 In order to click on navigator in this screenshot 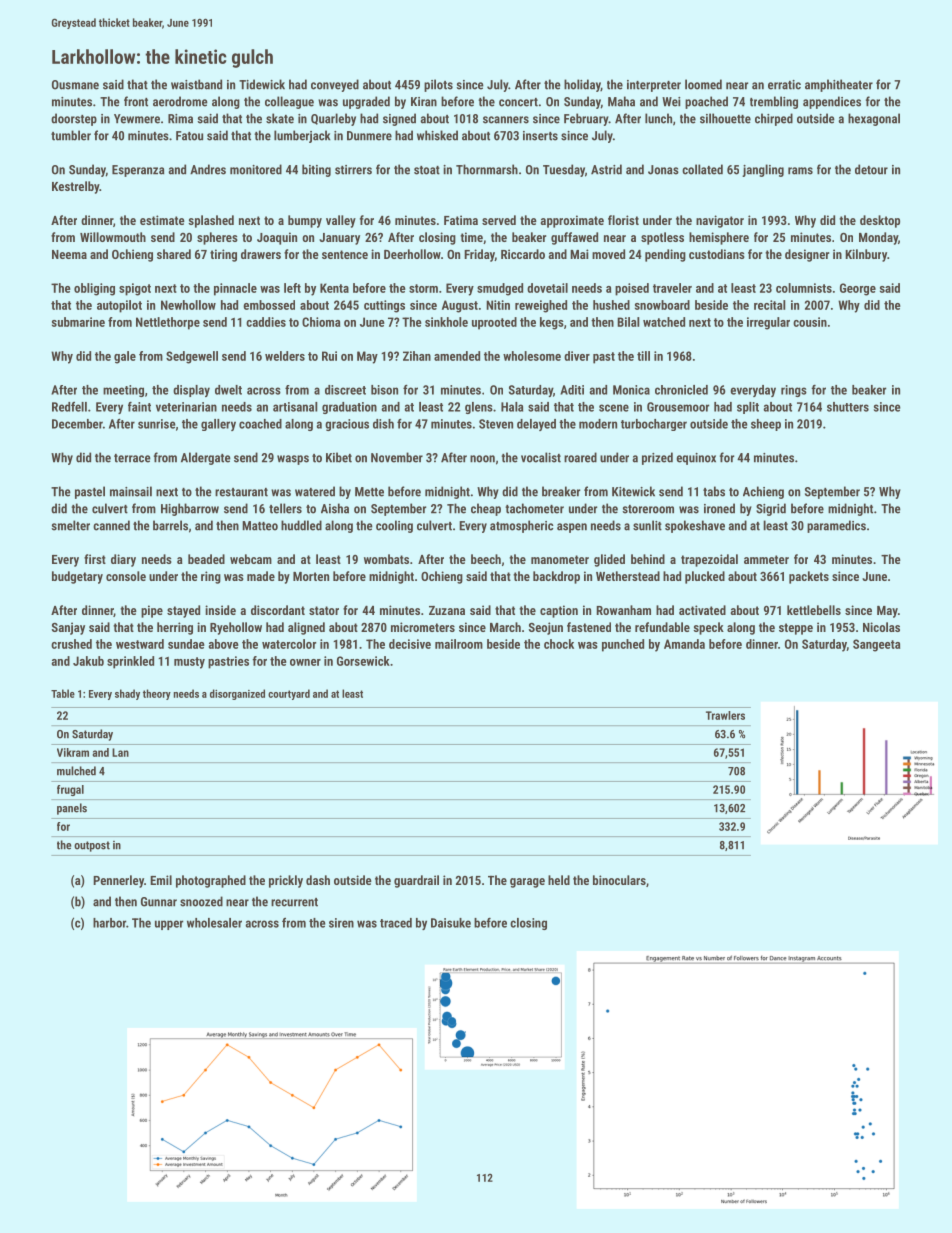, I will do `click(720, 221)`.
